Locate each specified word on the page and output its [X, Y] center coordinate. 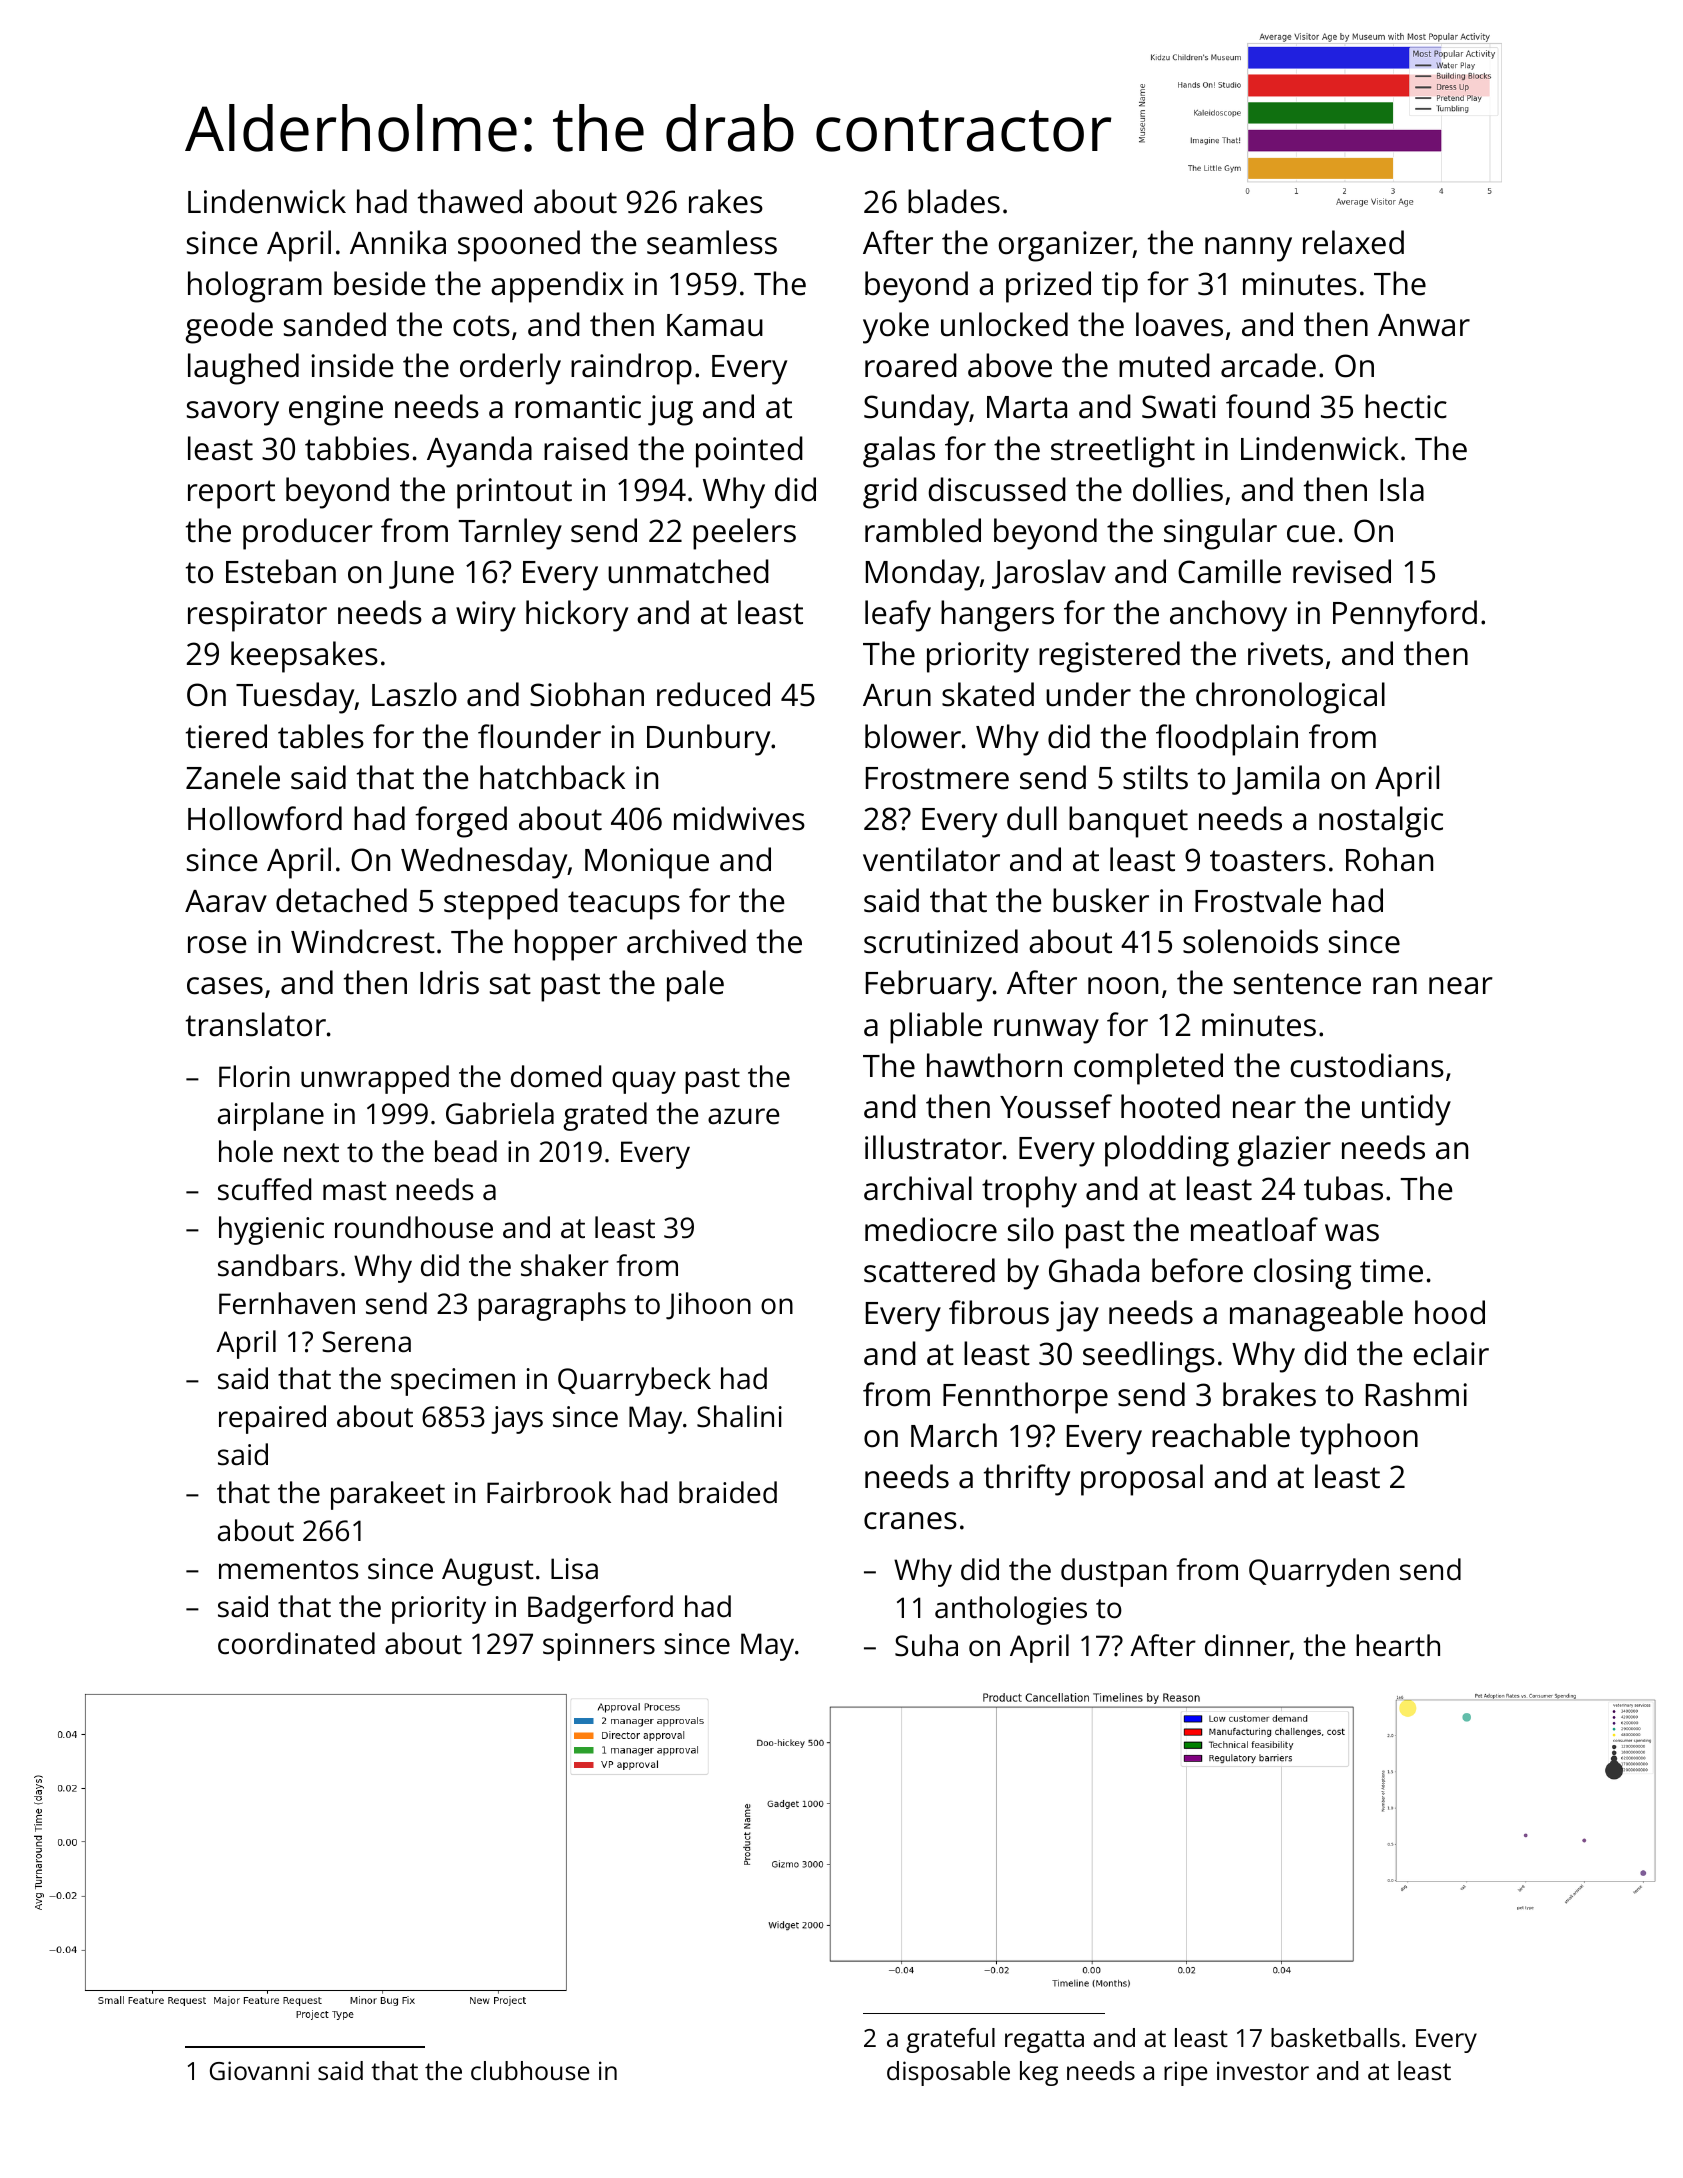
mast [354, 1191]
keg [1039, 2073]
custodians [1367, 1065]
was [1352, 1233]
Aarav [226, 901]
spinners [599, 1647]
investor [1263, 2070]
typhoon [1359, 1439]
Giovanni [259, 2070]
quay [644, 1082]
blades [954, 201]
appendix [557, 287]
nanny [1248, 249]
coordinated [296, 1643]
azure [743, 1116]
